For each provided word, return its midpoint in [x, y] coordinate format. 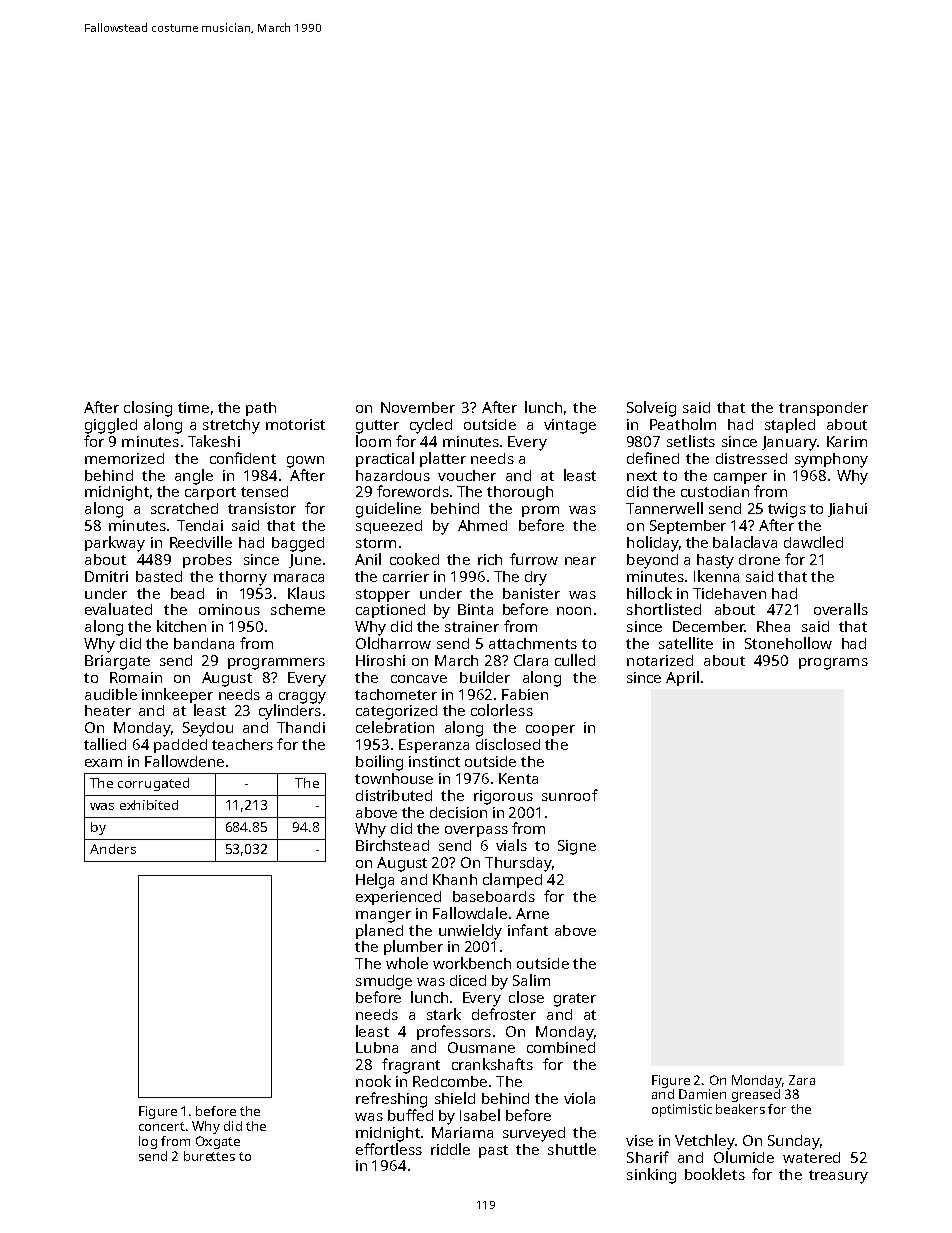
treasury [838, 1177]
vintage [570, 426]
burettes [209, 1156]
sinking [651, 1176]
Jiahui [847, 510]
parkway [115, 544]
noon [574, 611]
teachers [242, 744]
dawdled [813, 542]
